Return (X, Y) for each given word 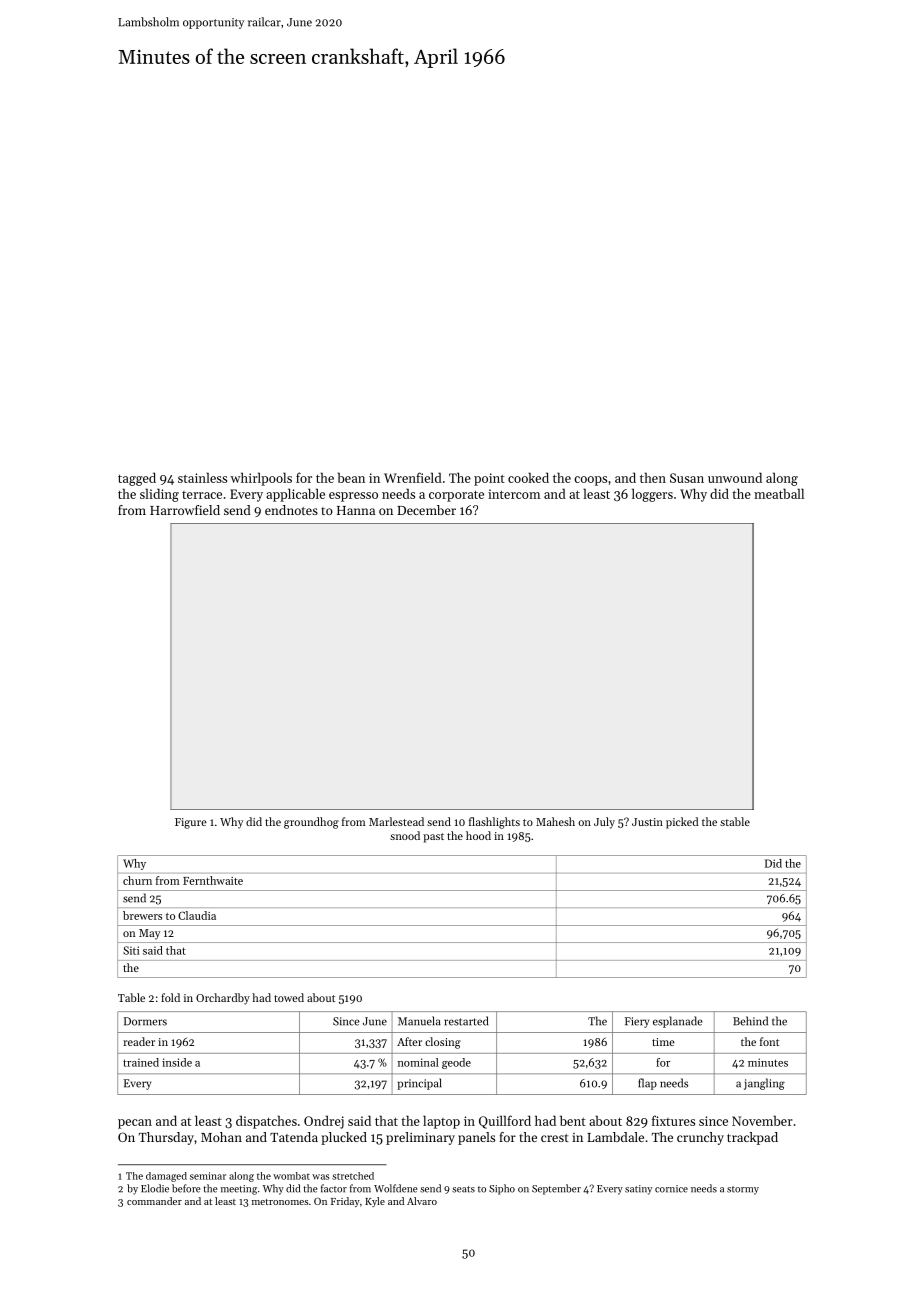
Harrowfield (185, 510)
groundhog (311, 823)
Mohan (221, 1137)
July (604, 823)
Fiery (637, 1022)
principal (419, 1084)
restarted (466, 1021)
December (426, 510)
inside (177, 1062)
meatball (779, 493)
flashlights (494, 823)
